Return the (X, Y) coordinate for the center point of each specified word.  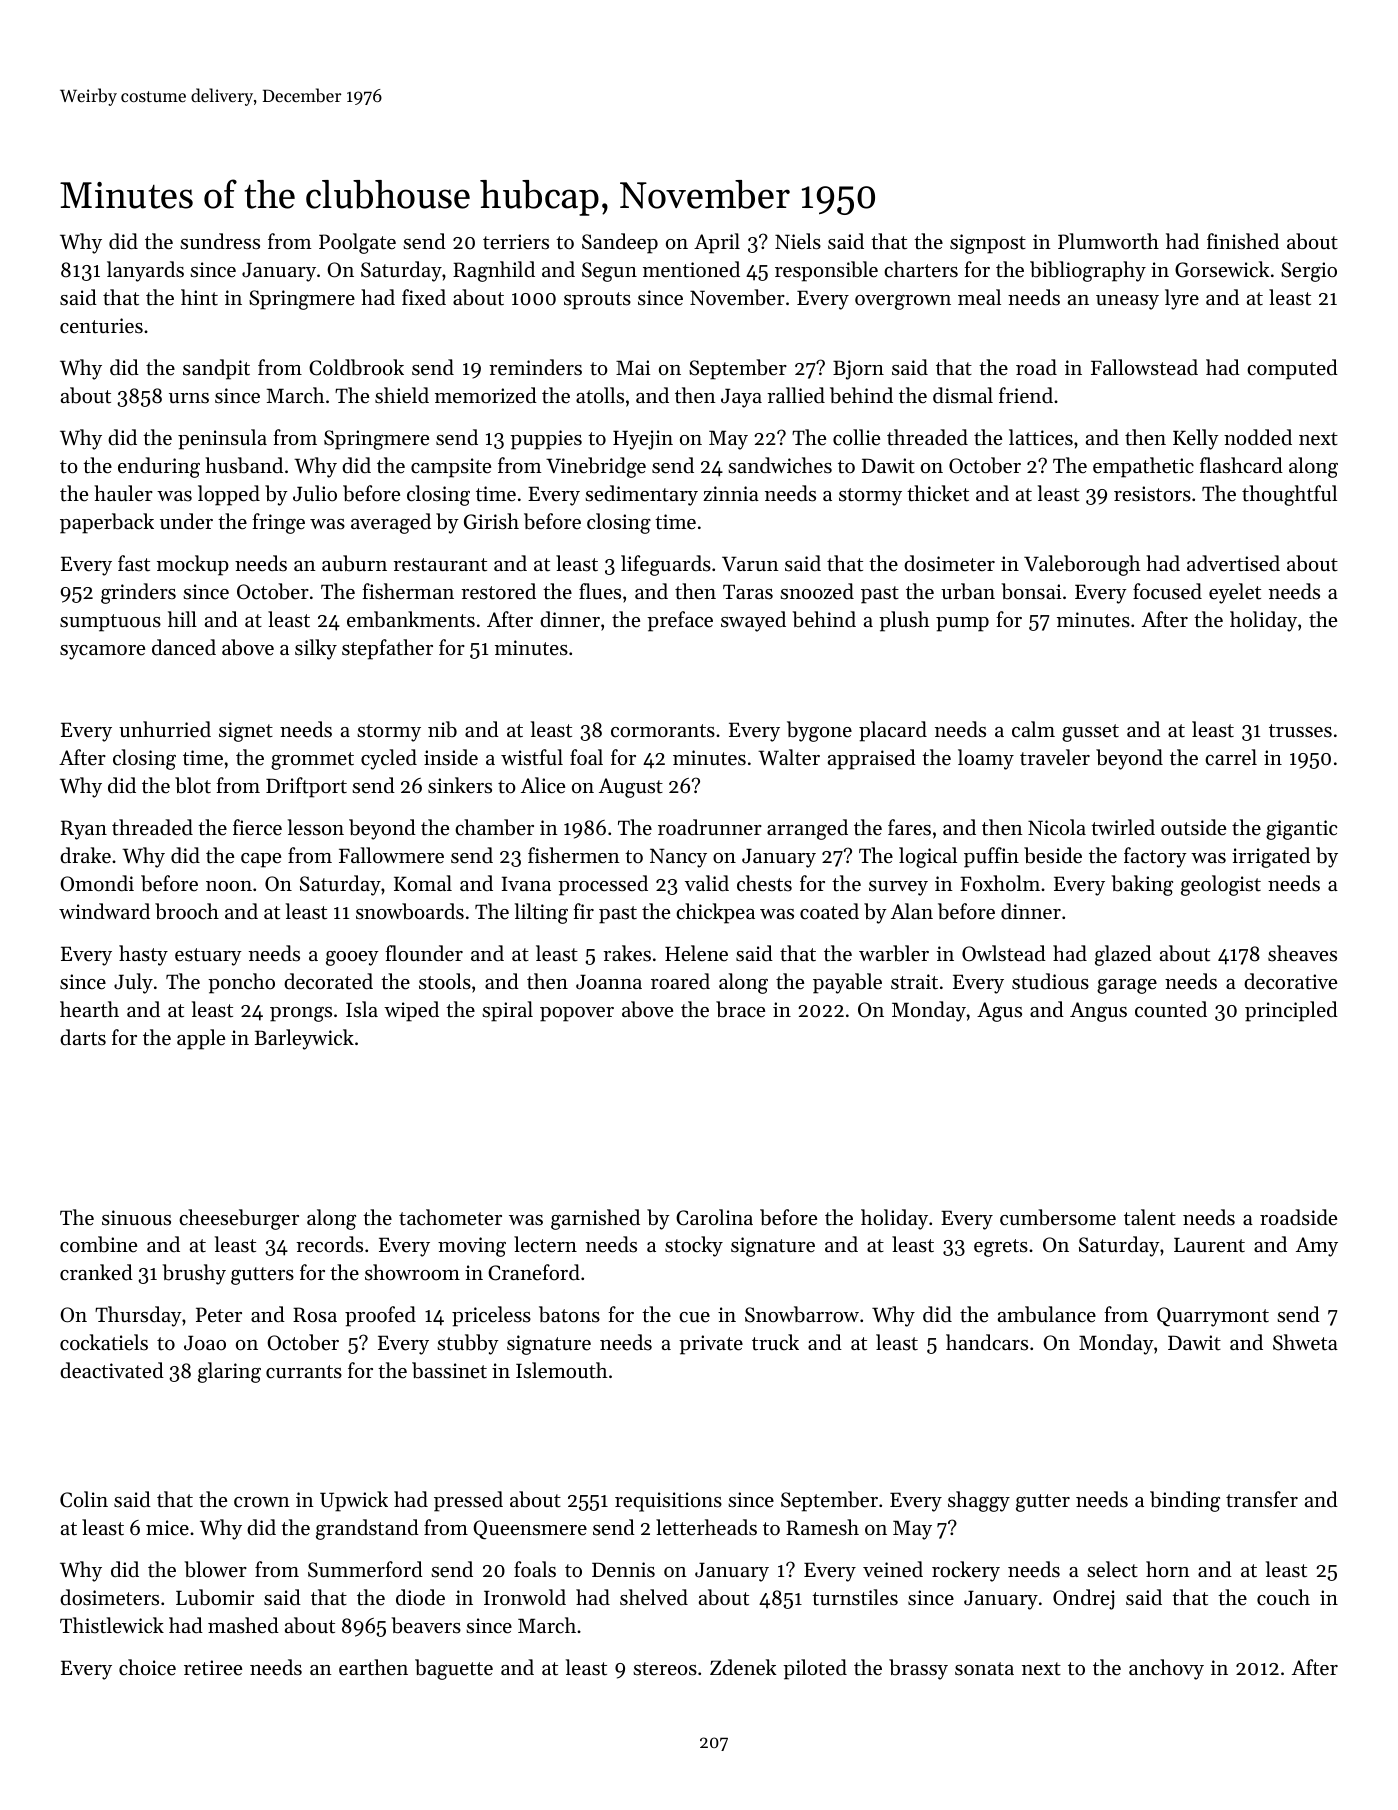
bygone (819, 731)
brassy (918, 1669)
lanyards (145, 271)
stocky (694, 1246)
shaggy (979, 1501)
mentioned (691, 269)
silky (316, 649)
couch (1283, 1597)
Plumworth (1108, 241)
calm (1033, 729)
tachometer (450, 1217)
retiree (213, 1668)
